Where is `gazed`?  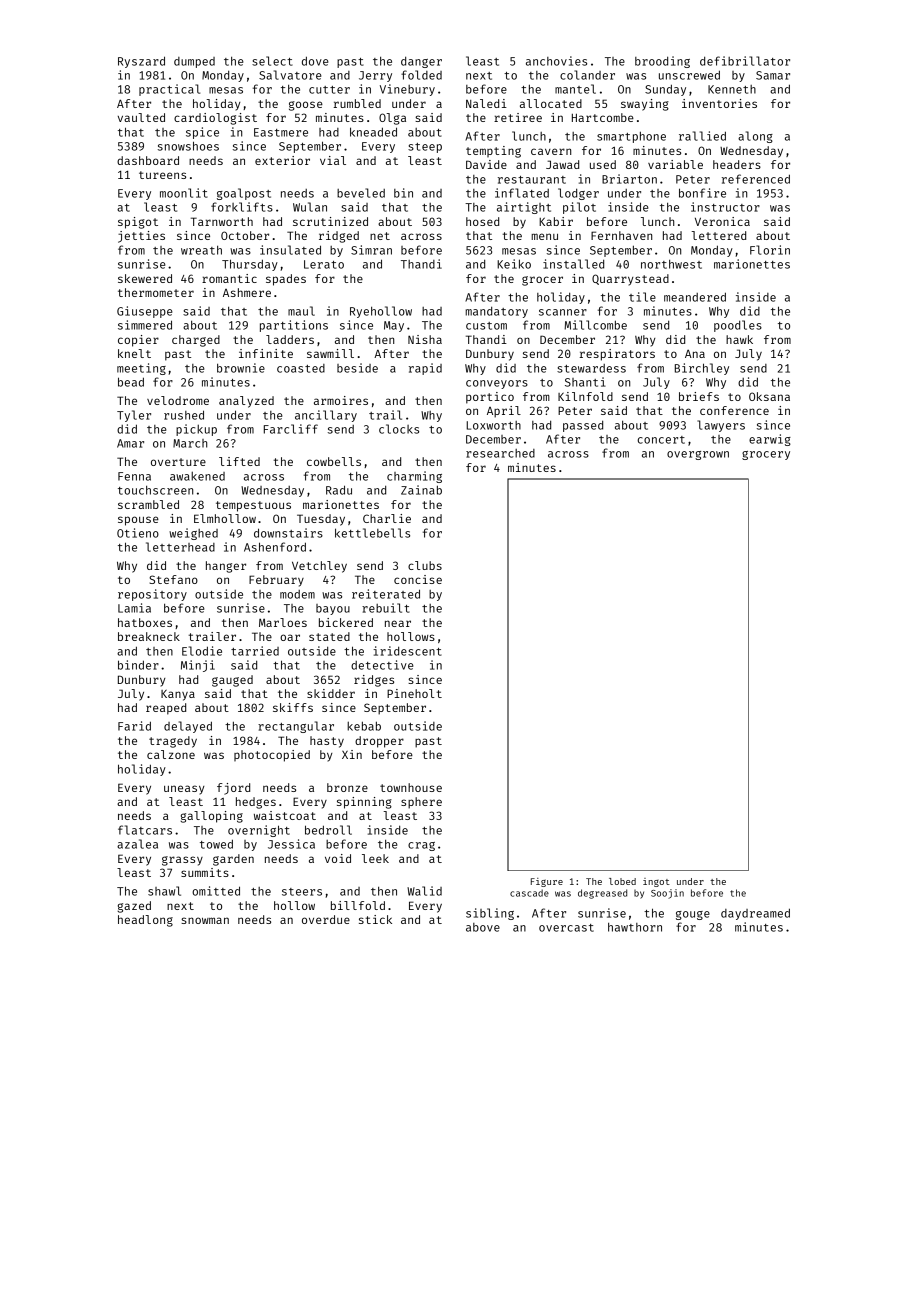 gazed is located at coordinates (134, 907).
